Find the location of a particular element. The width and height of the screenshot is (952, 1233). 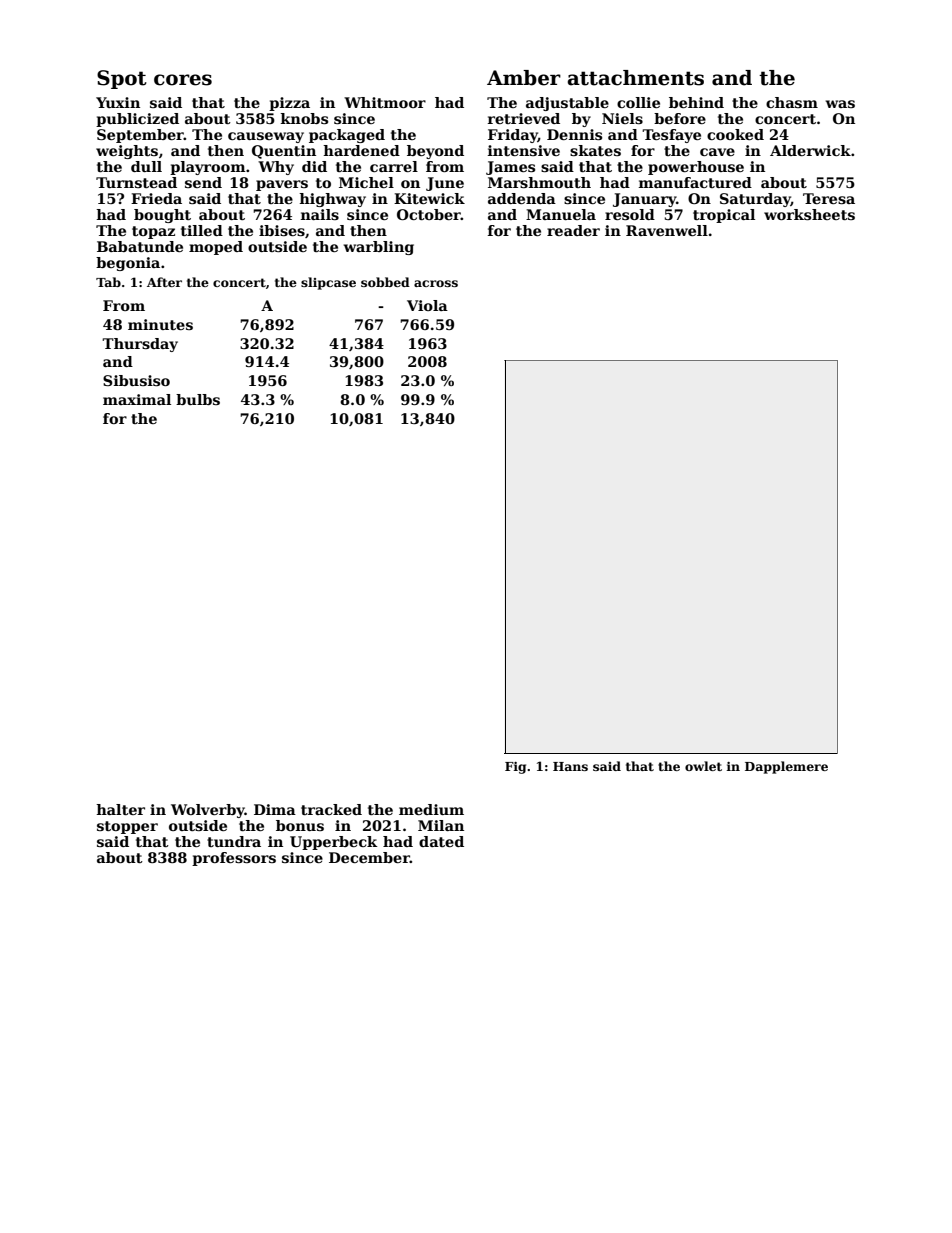

topaz is located at coordinates (153, 232).
